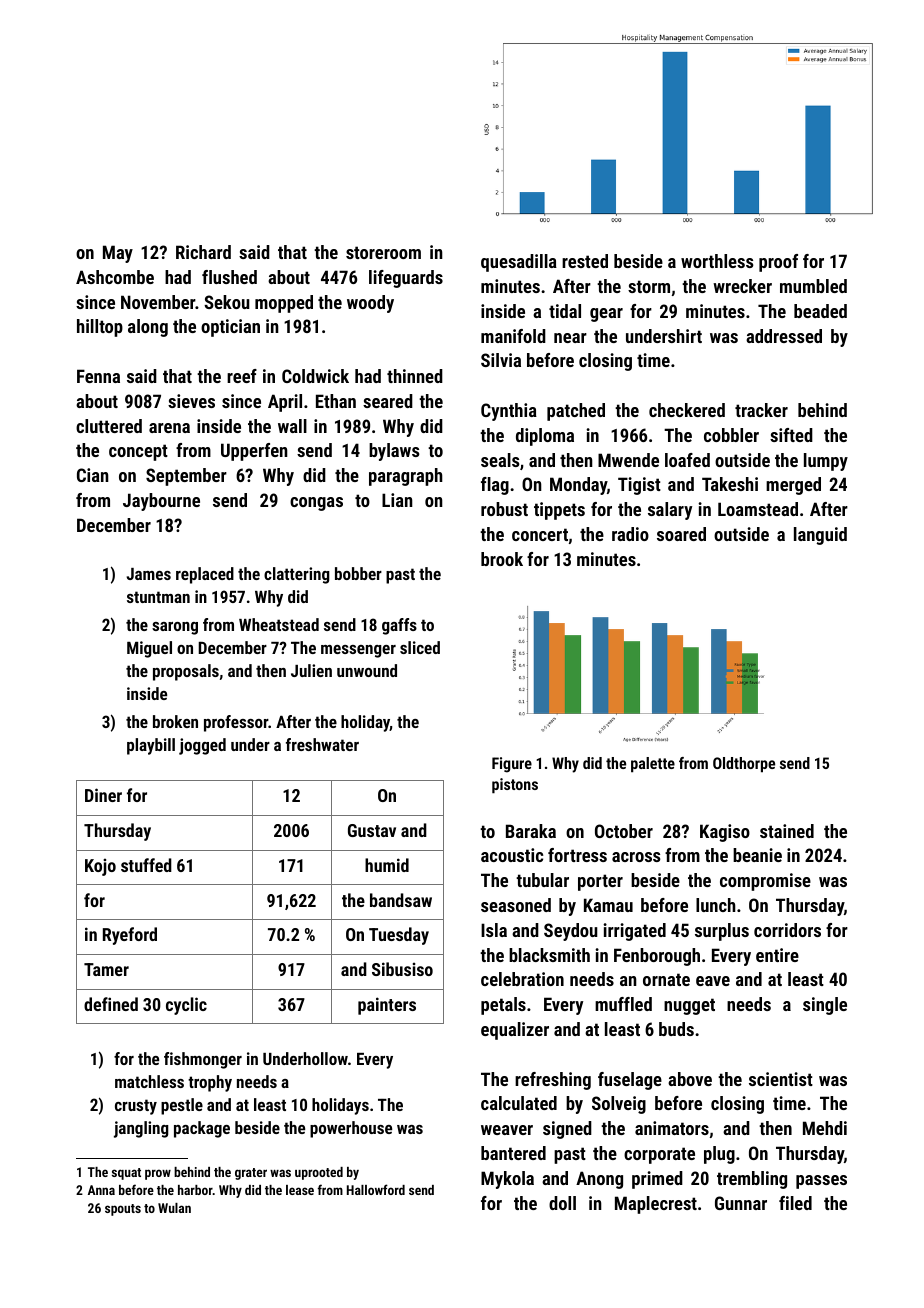 The width and height of the screenshot is (924, 1308). I want to click on hilltop, so click(100, 328).
